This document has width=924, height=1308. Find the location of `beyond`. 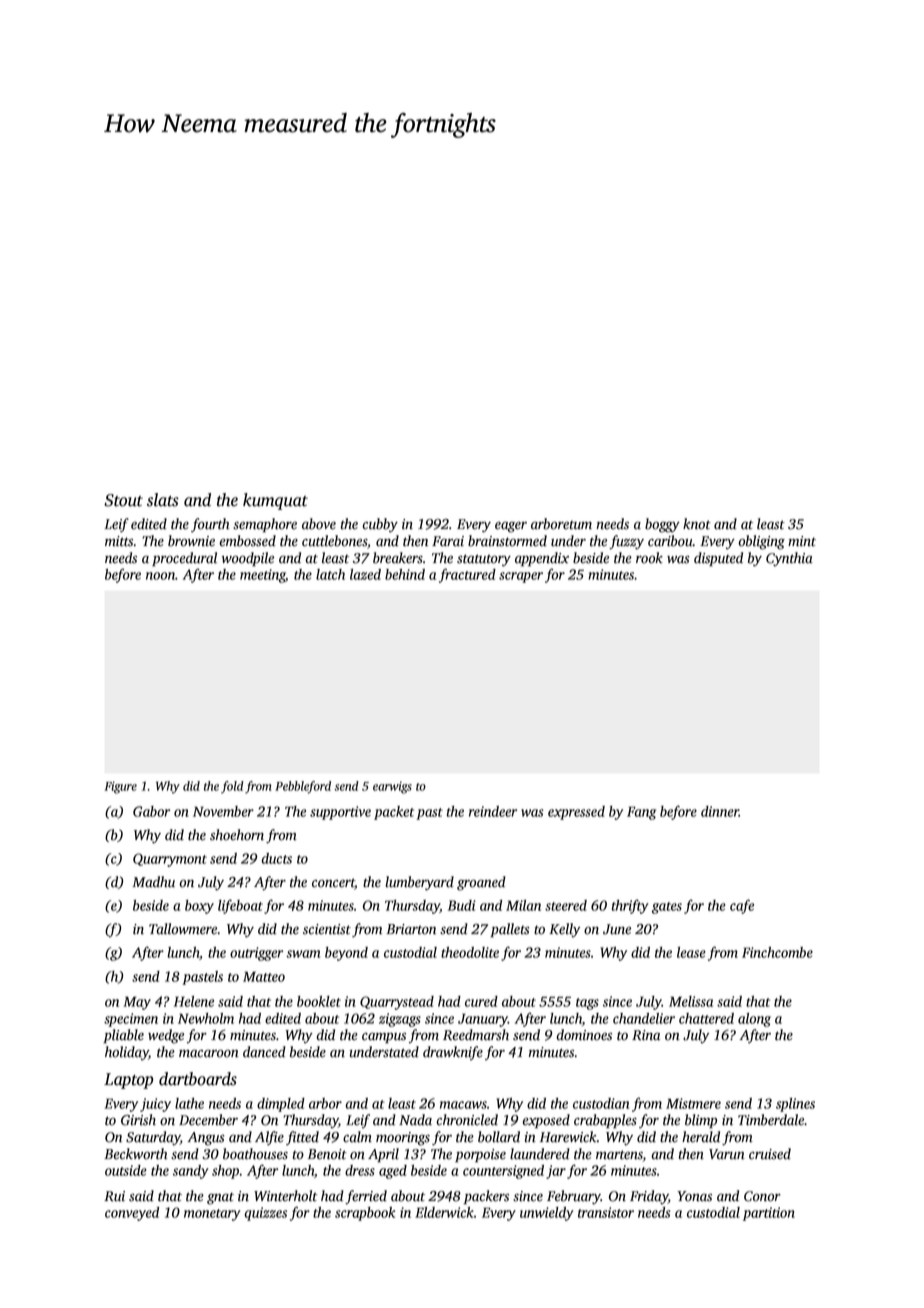

beyond is located at coordinates (346, 954).
